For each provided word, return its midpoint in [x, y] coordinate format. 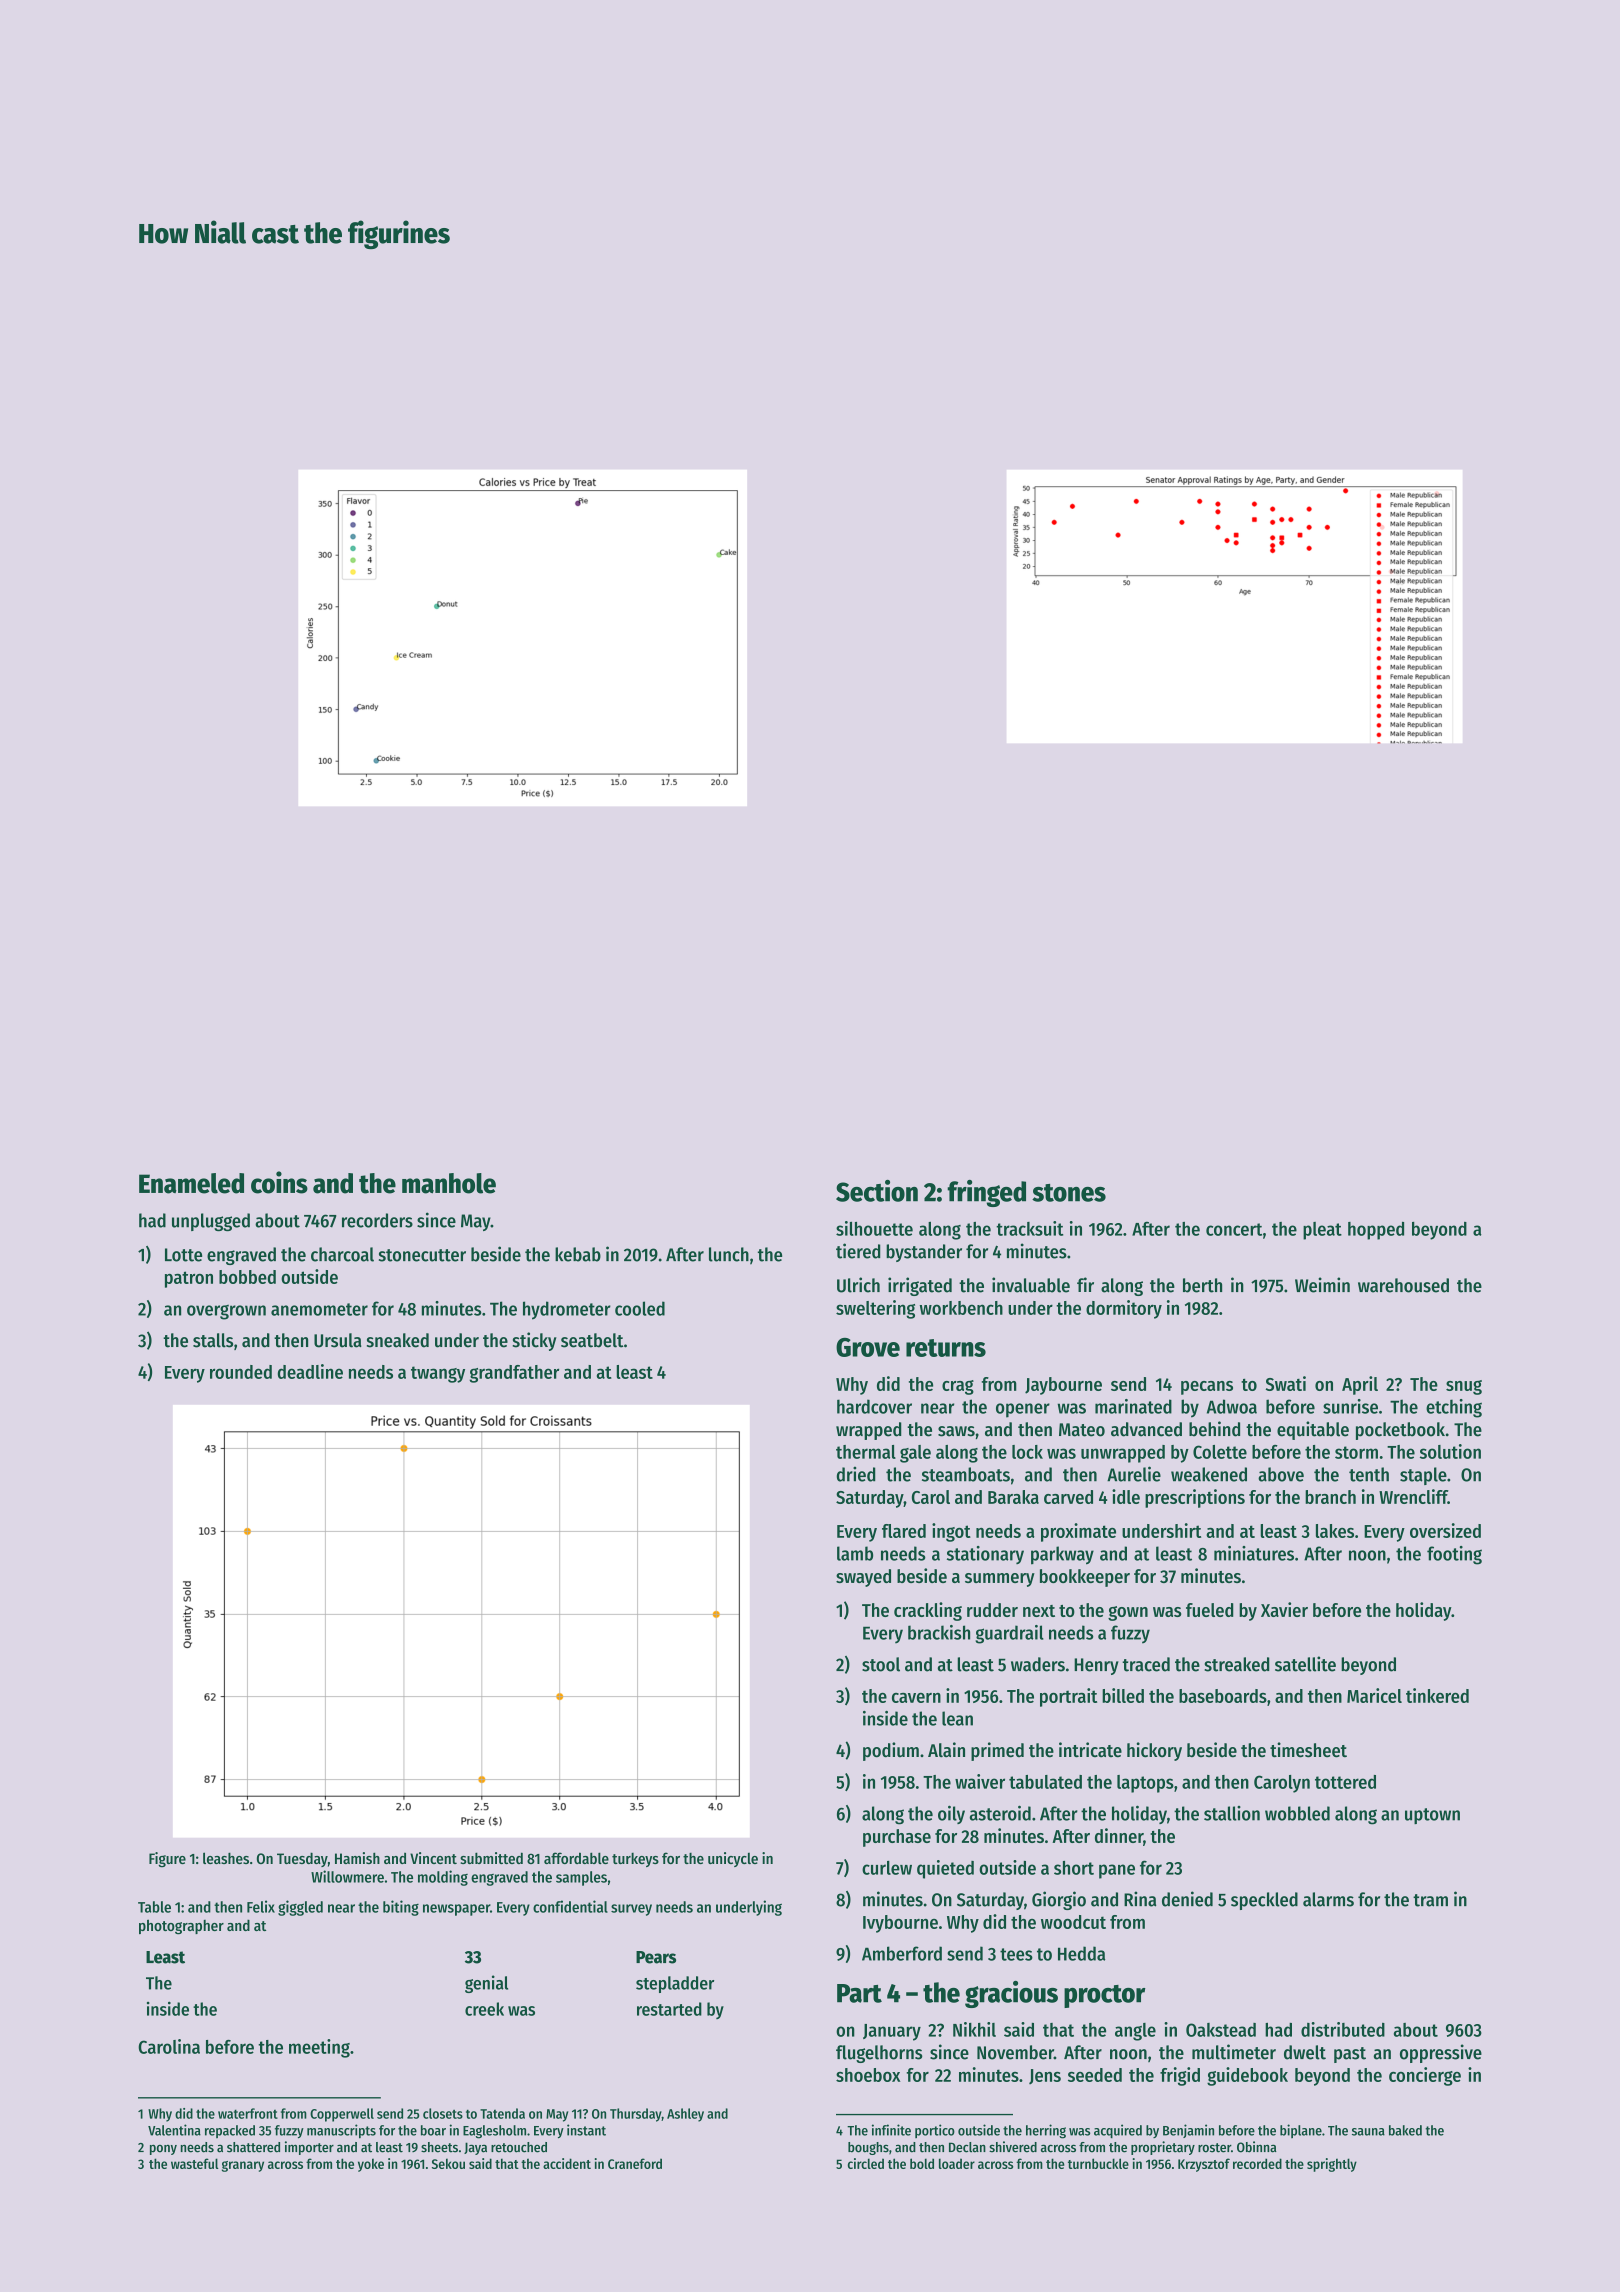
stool [881, 1664]
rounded [241, 1372]
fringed [986, 1193]
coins [279, 1182]
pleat [1322, 1231]
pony [163, 2149]
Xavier [1284, 1609]
